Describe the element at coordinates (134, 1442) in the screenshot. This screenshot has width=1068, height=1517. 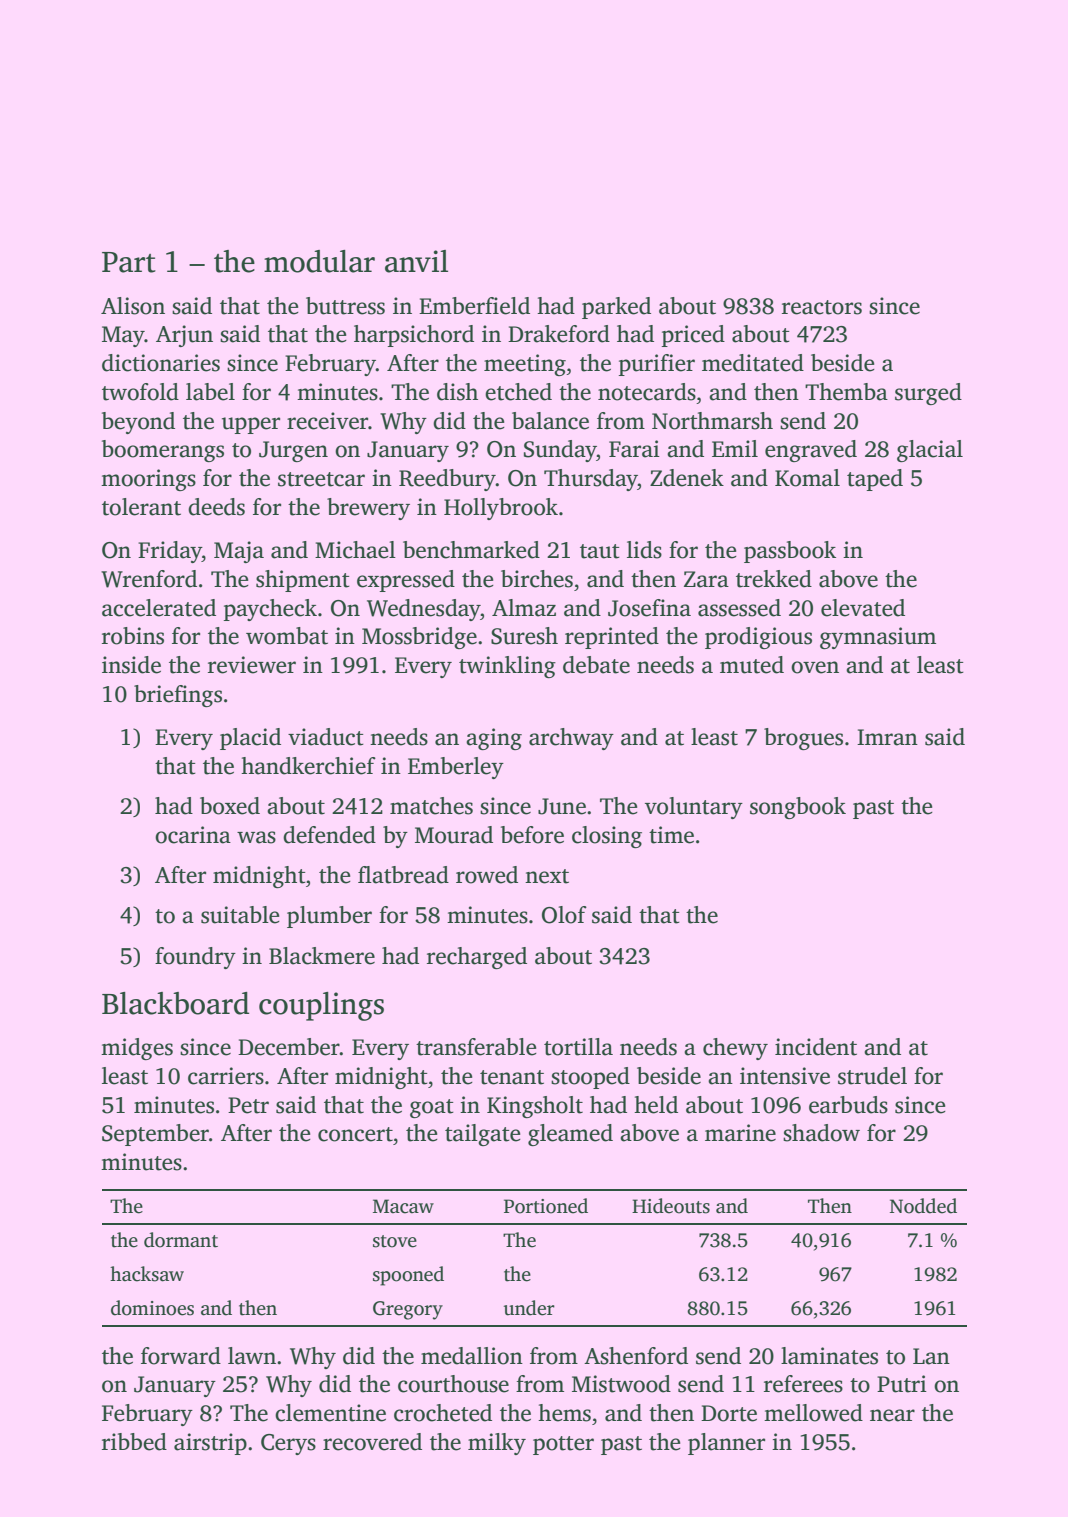
I see `ribbed` at that location.
